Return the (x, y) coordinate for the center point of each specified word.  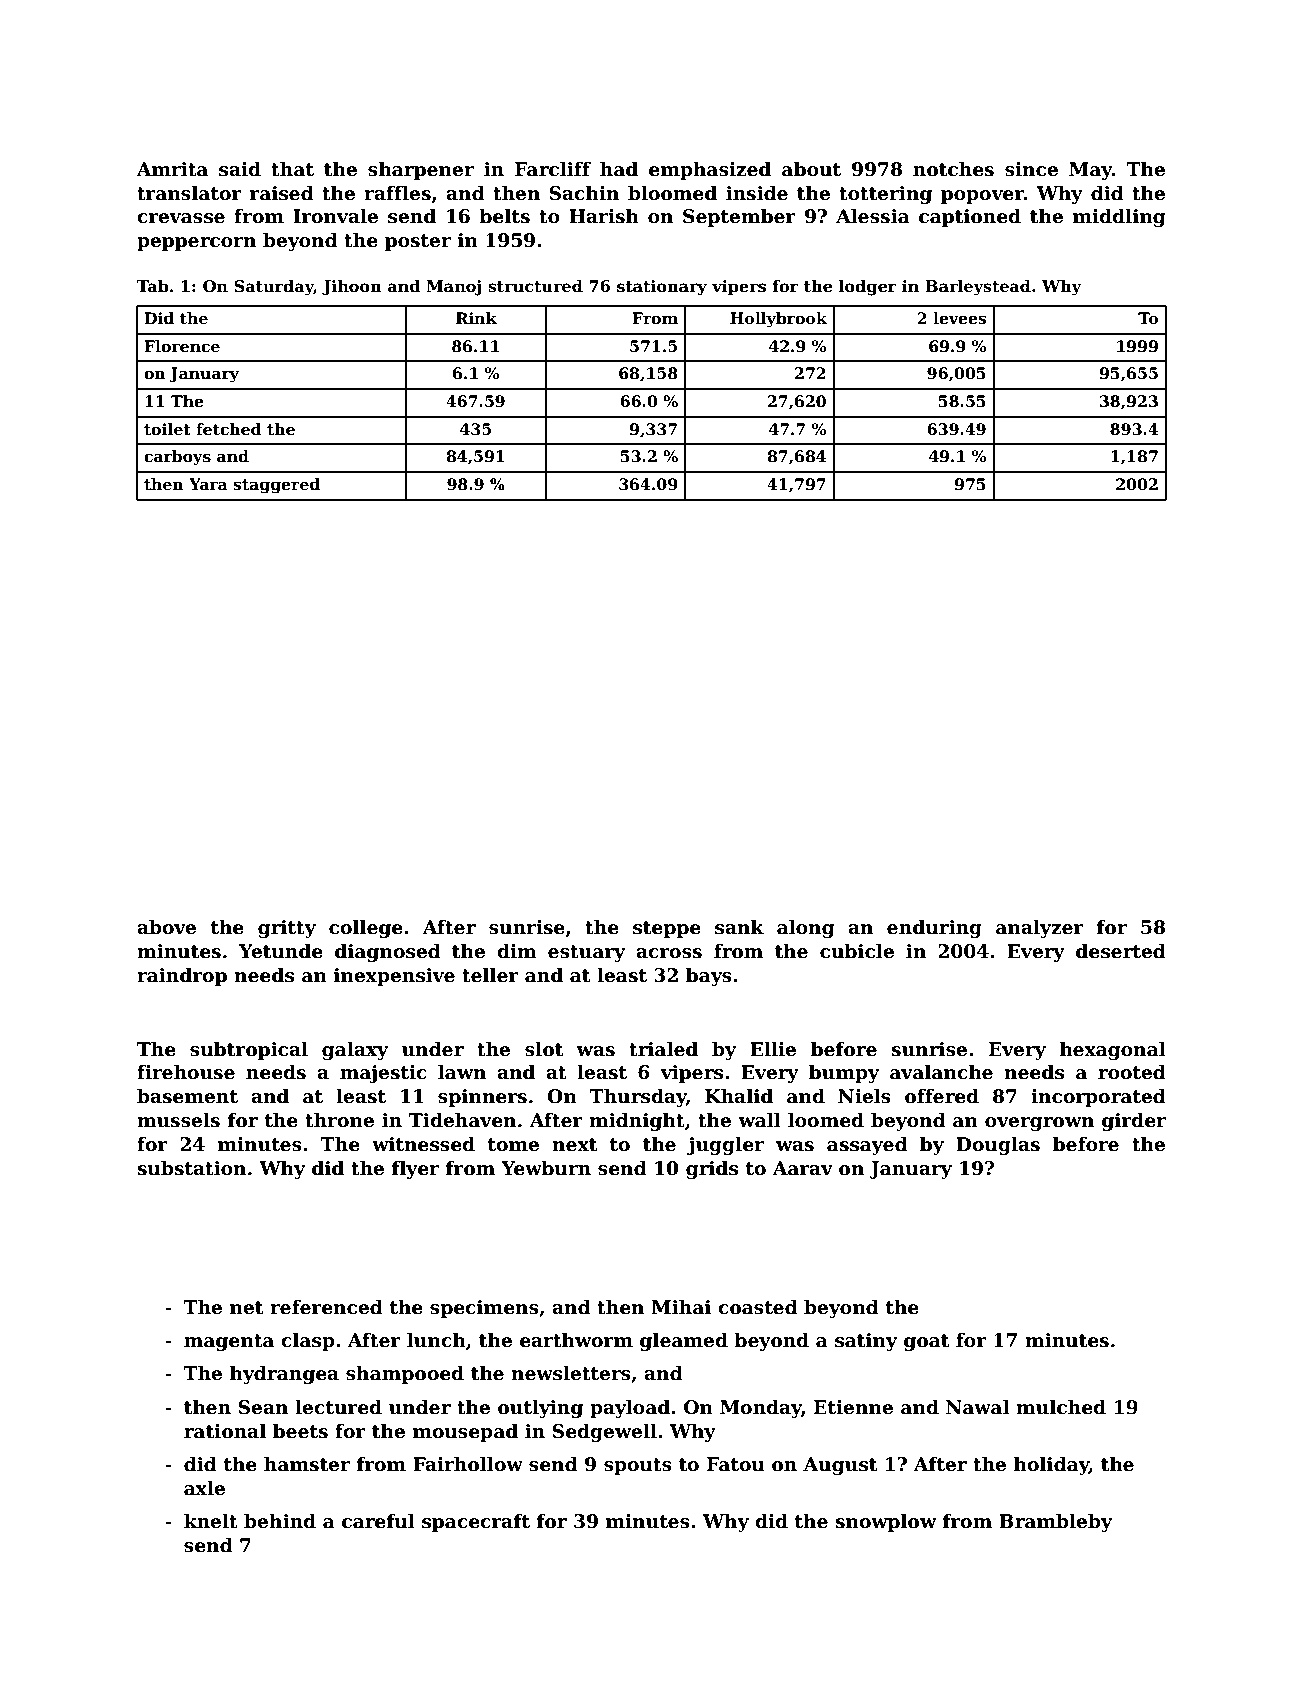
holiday (1051, 1465)
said (240, 169)
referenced (326, 1307)
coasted (758, 1307)
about (811, 169)
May (1090, 171)
